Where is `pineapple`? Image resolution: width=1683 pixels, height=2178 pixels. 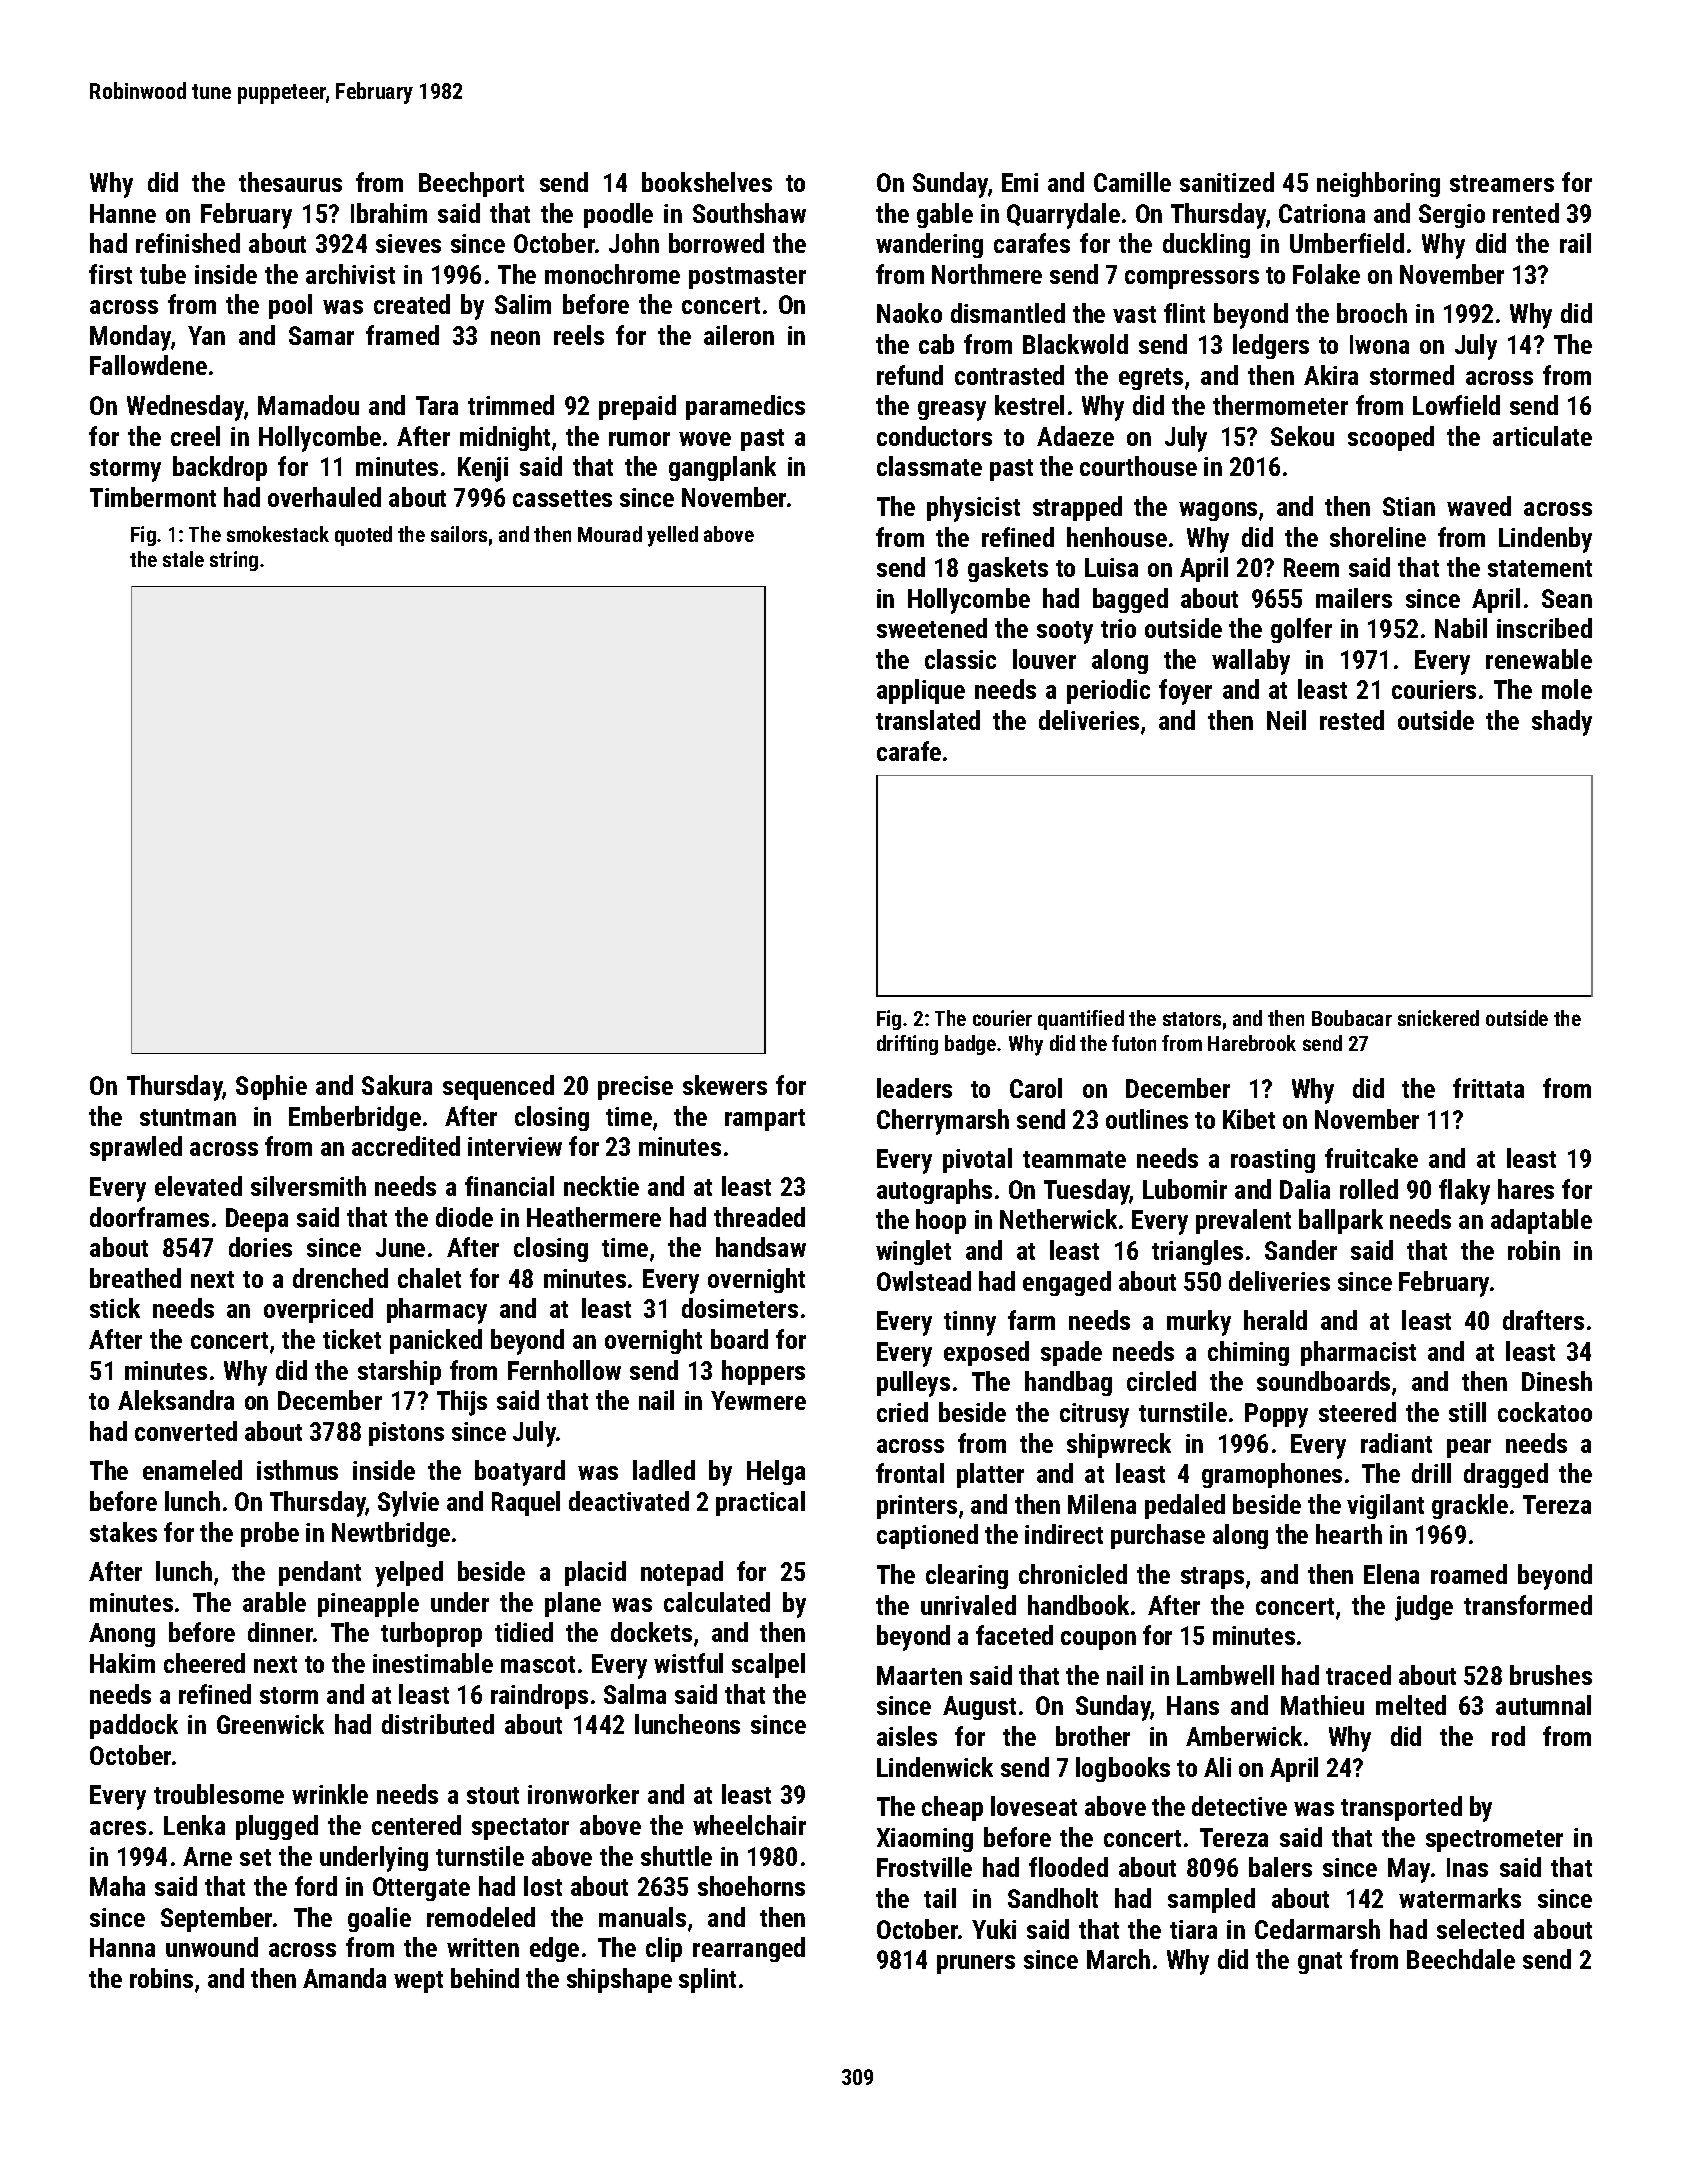 pineapple is located at coordinates (368, 1604).
